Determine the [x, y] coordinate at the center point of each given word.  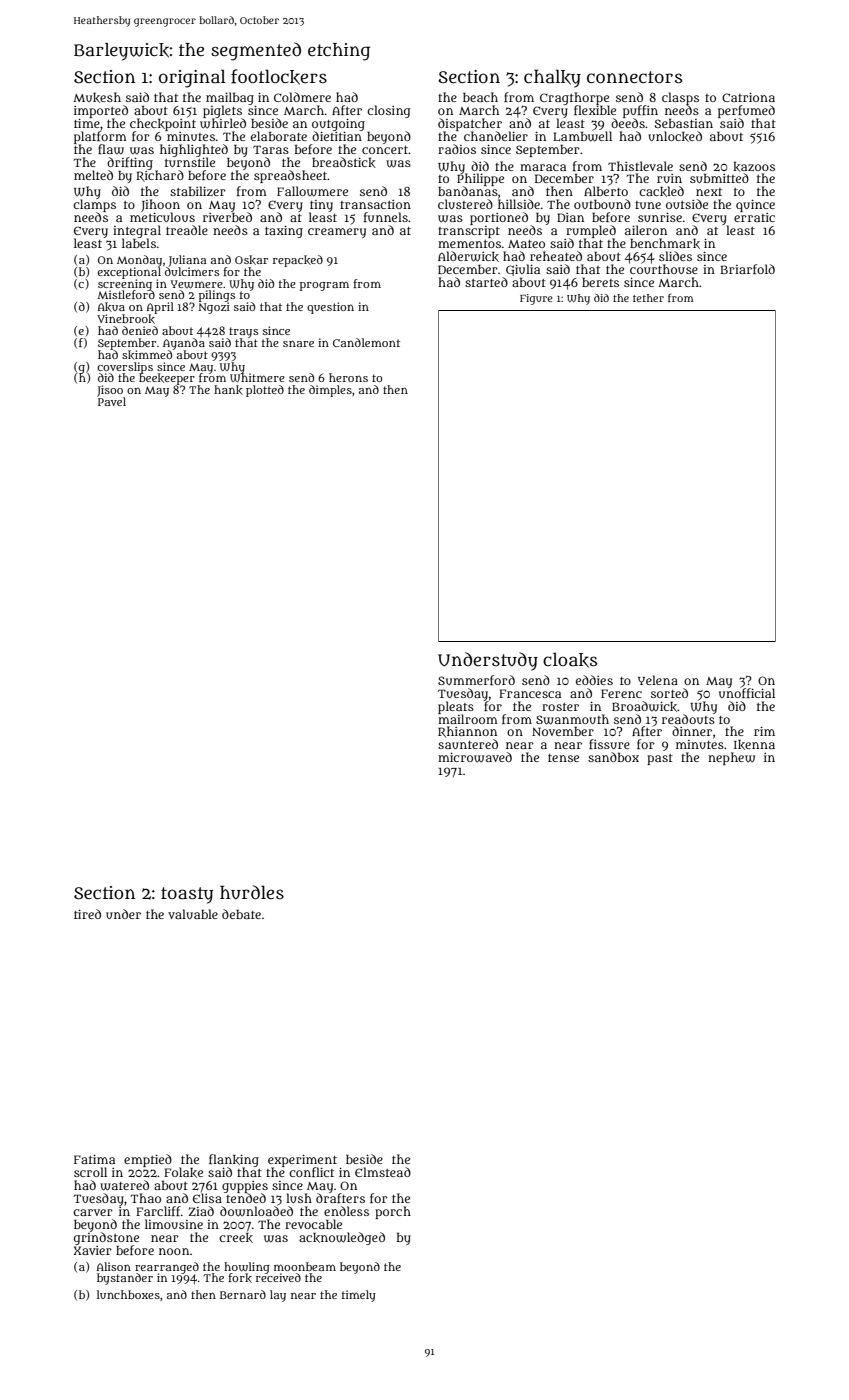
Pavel [112, 401]
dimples [330, 391]
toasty [187, 895]
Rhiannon [467, 732]
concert [385, 150]
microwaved [475, 757]
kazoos [754, 167]
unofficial [747, 693]
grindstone [106, 1238]
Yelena [658, 680]
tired [87, 914]
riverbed [227, 217]
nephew [731, 758]
